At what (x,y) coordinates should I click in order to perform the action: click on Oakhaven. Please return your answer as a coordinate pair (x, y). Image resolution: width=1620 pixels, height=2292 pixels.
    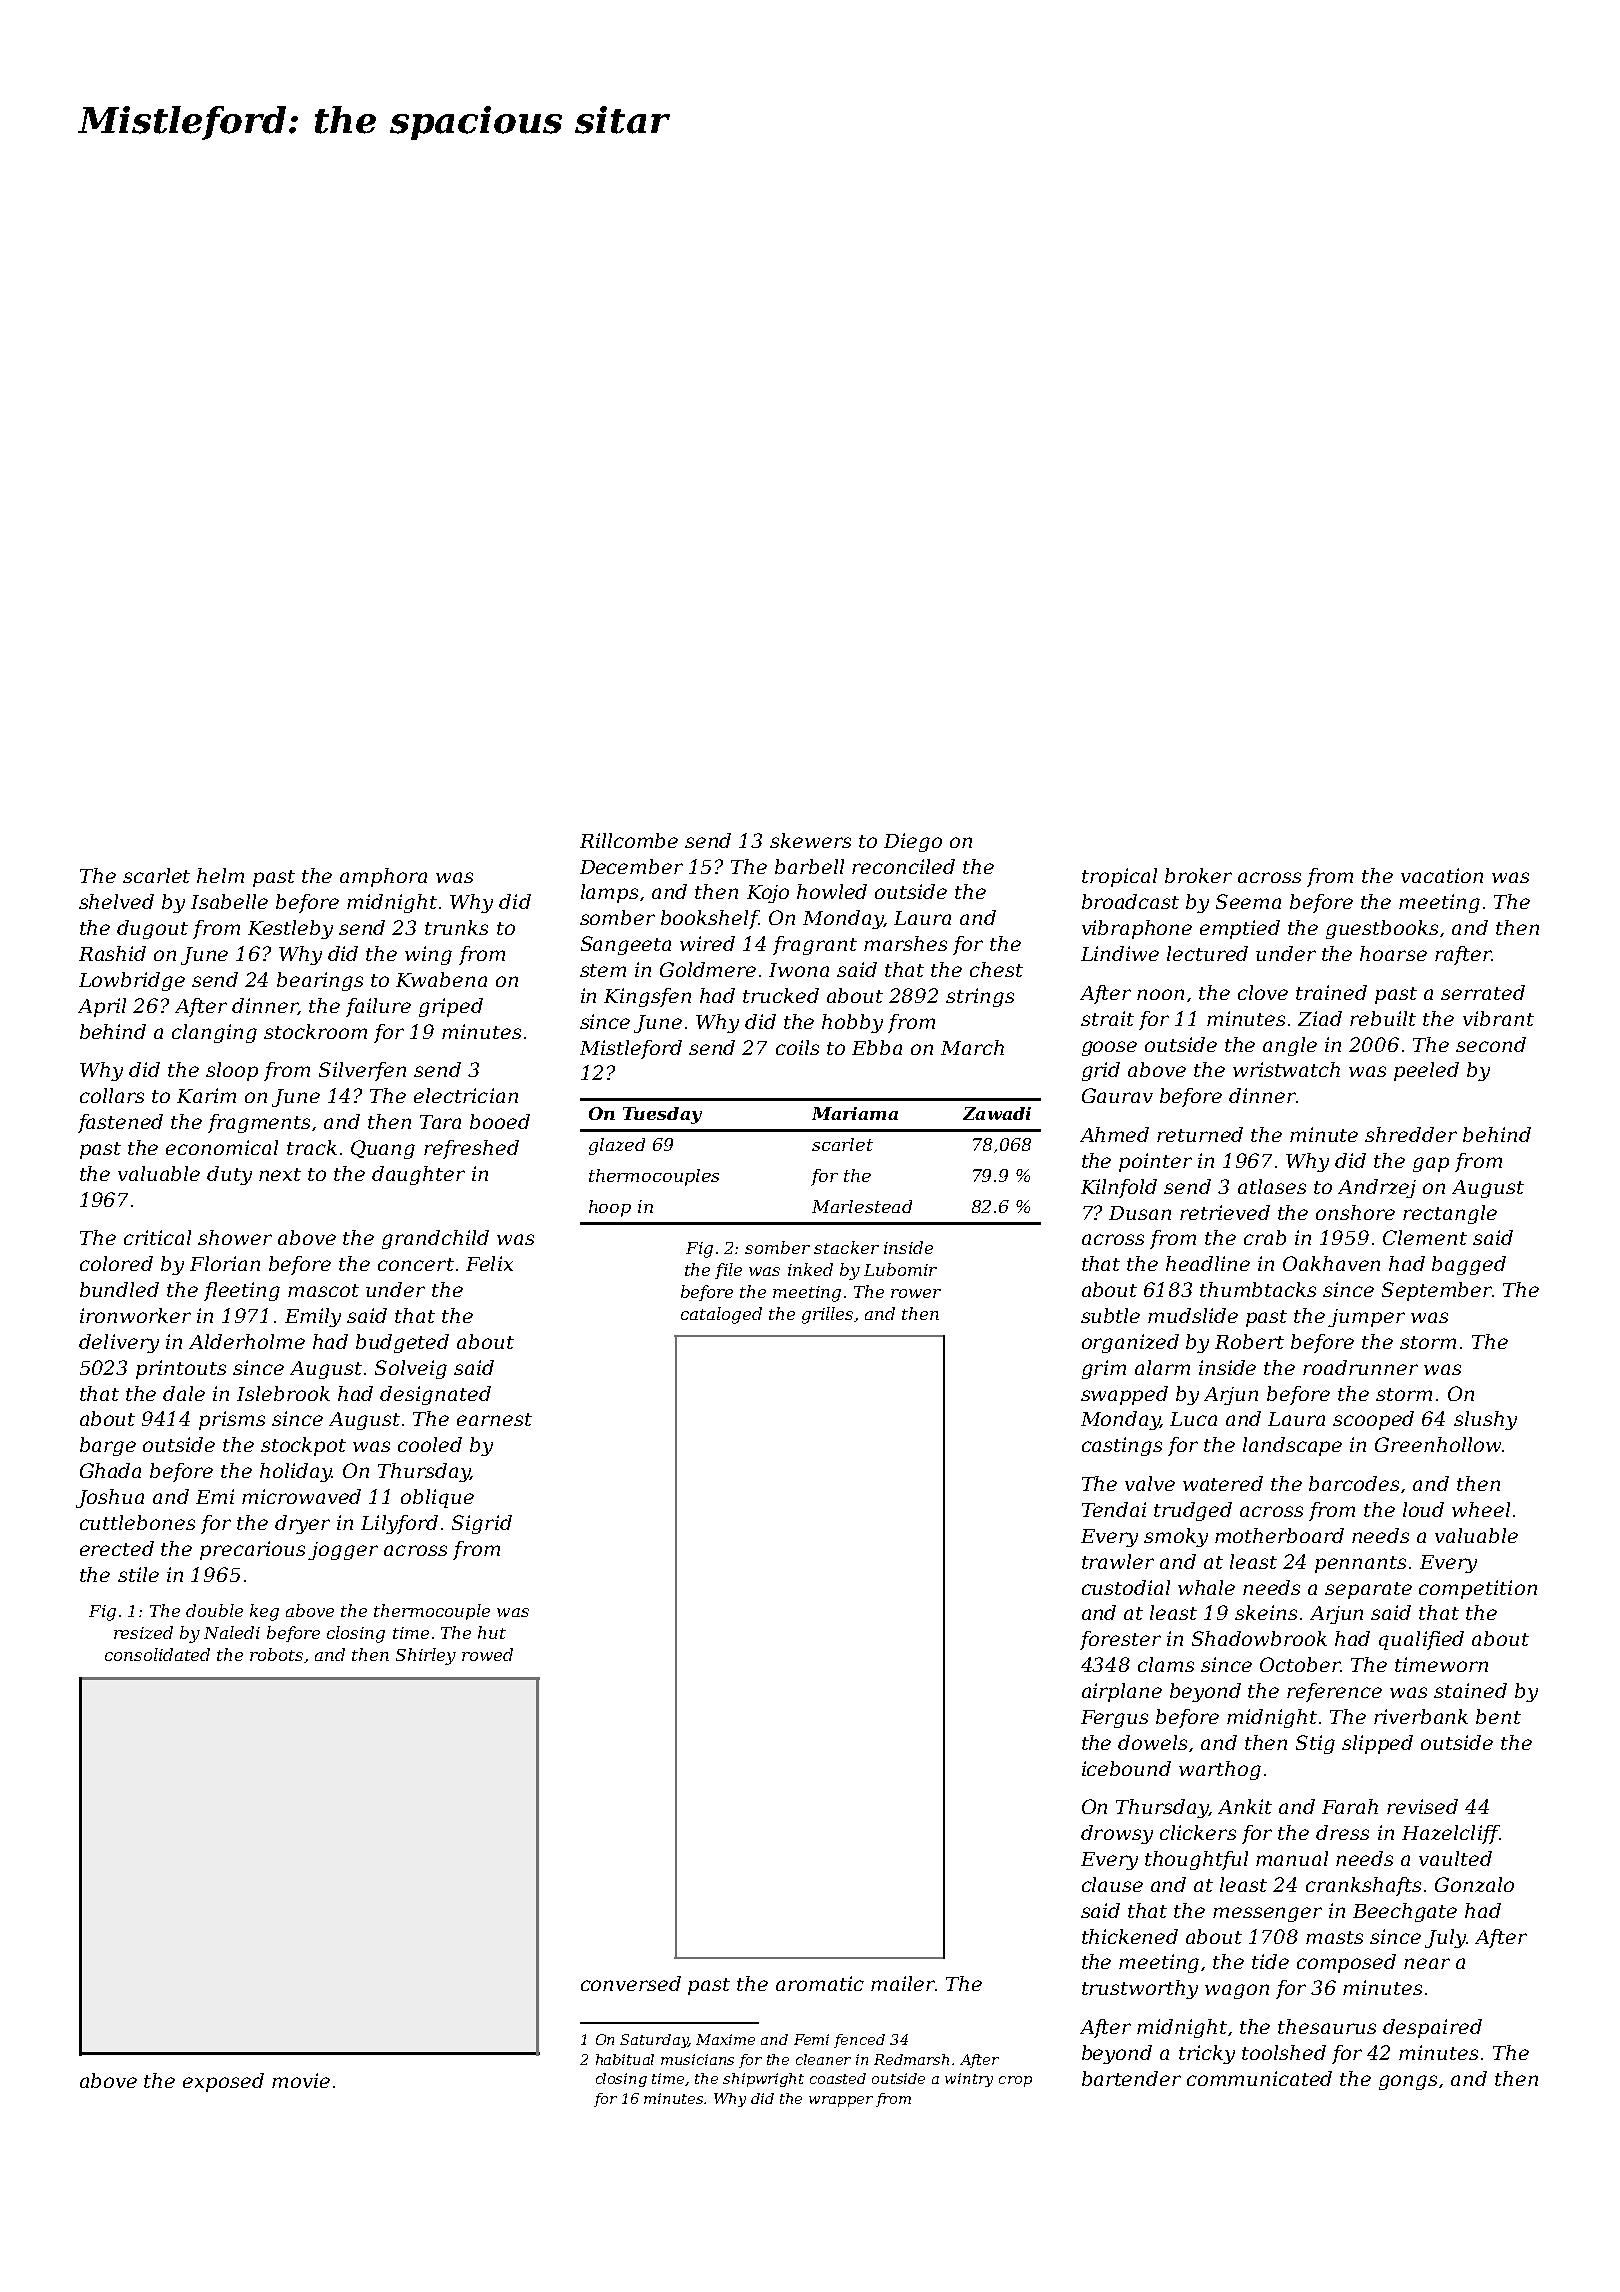
    Looking at the image, I should click on (1331, 1263).
